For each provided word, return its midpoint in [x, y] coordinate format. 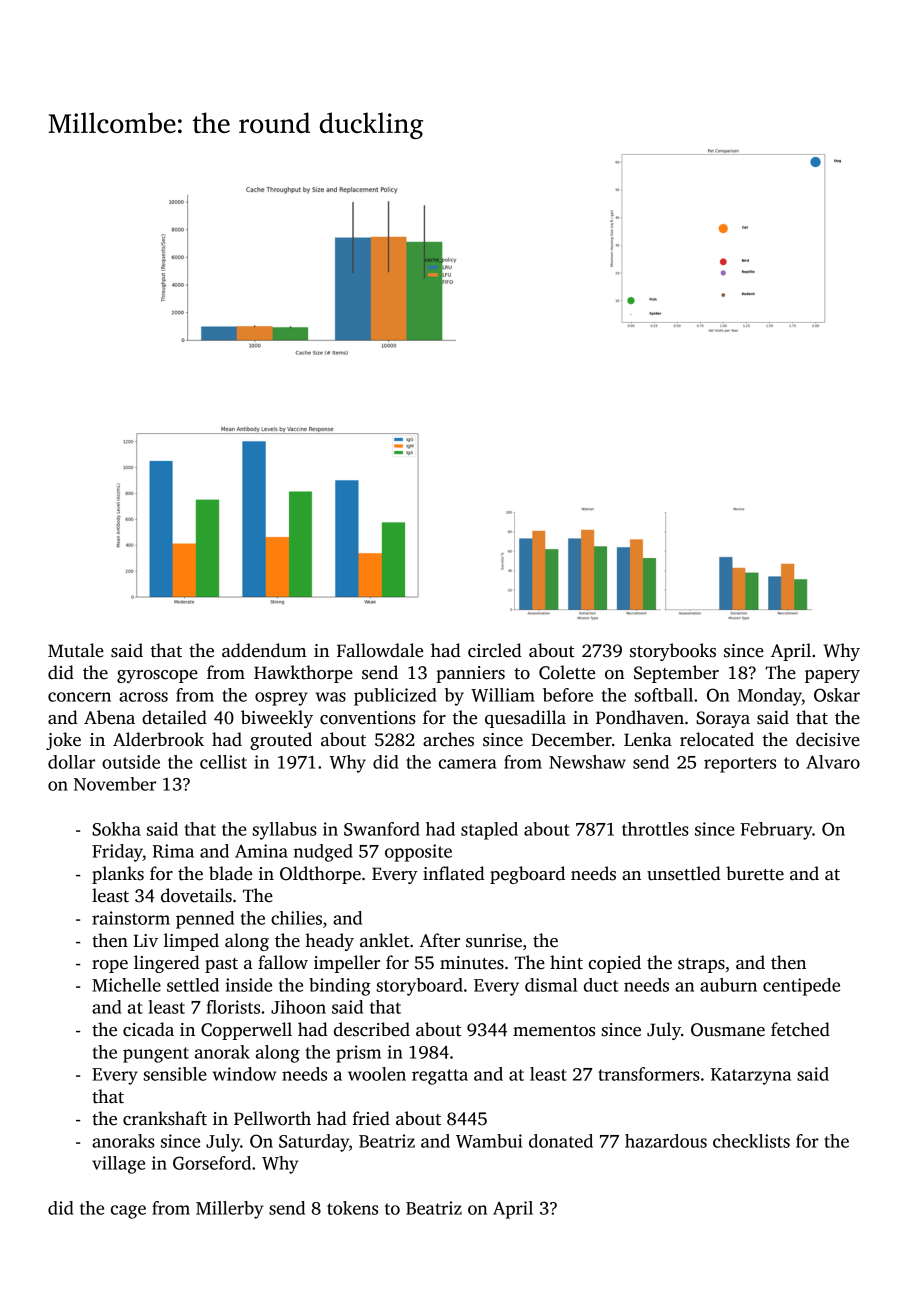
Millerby [229, 1210]
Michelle [126, 985]
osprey [281, 699]
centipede [801, 987]
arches [448, 739]
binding [340, 987]
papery [832, 676]
